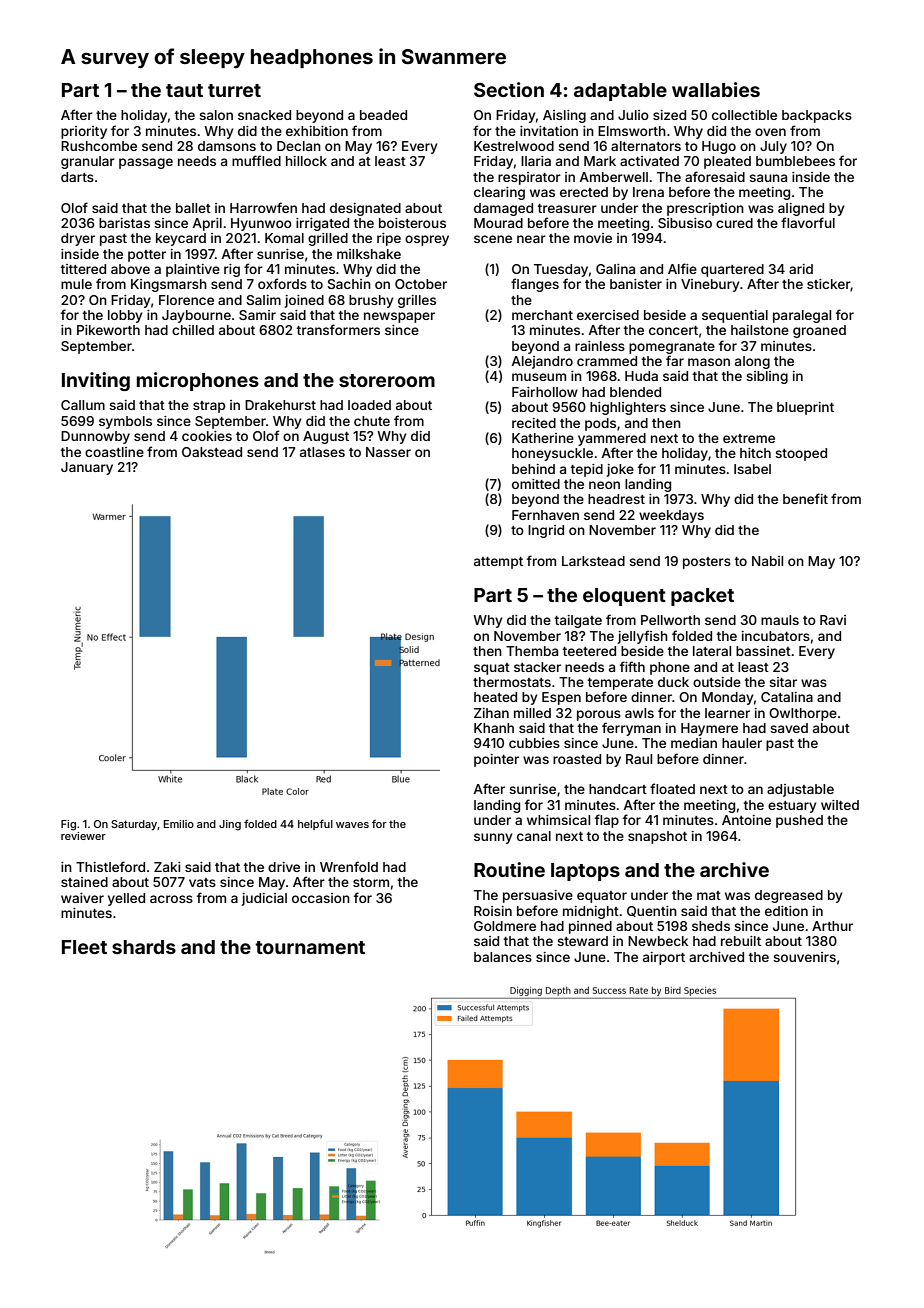 Image resolution: width=924 pixels, height=1308 pixels. Describe the element at coordinates (193, 208) in the screenshot. I see `ballet` at that location.
